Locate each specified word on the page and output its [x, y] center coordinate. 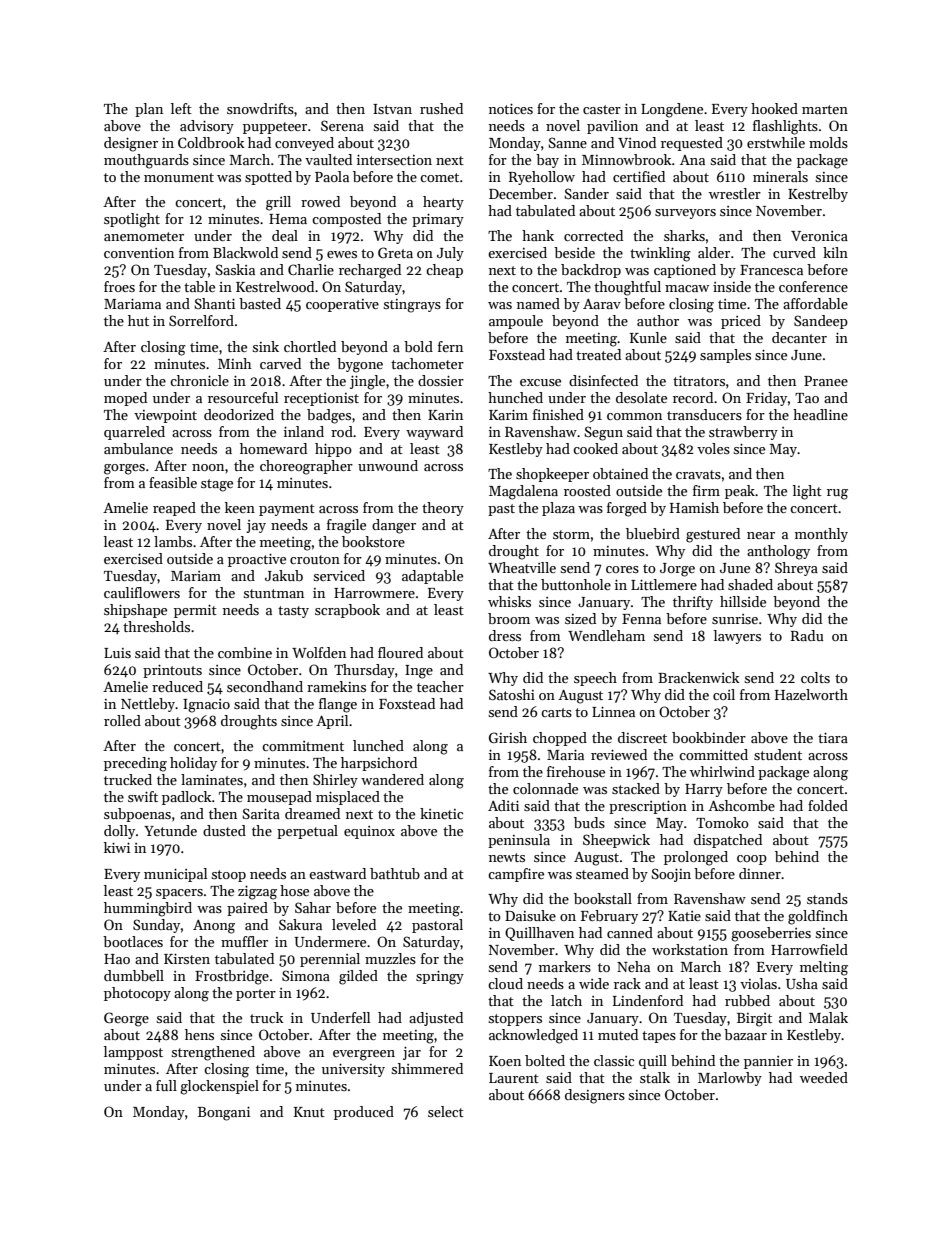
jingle [367, 382]
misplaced [348, 798]
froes [119, 286]
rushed [441, 108]
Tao [807, 398]
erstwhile [776, 142]
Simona [306, 975]
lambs [173, 541]
